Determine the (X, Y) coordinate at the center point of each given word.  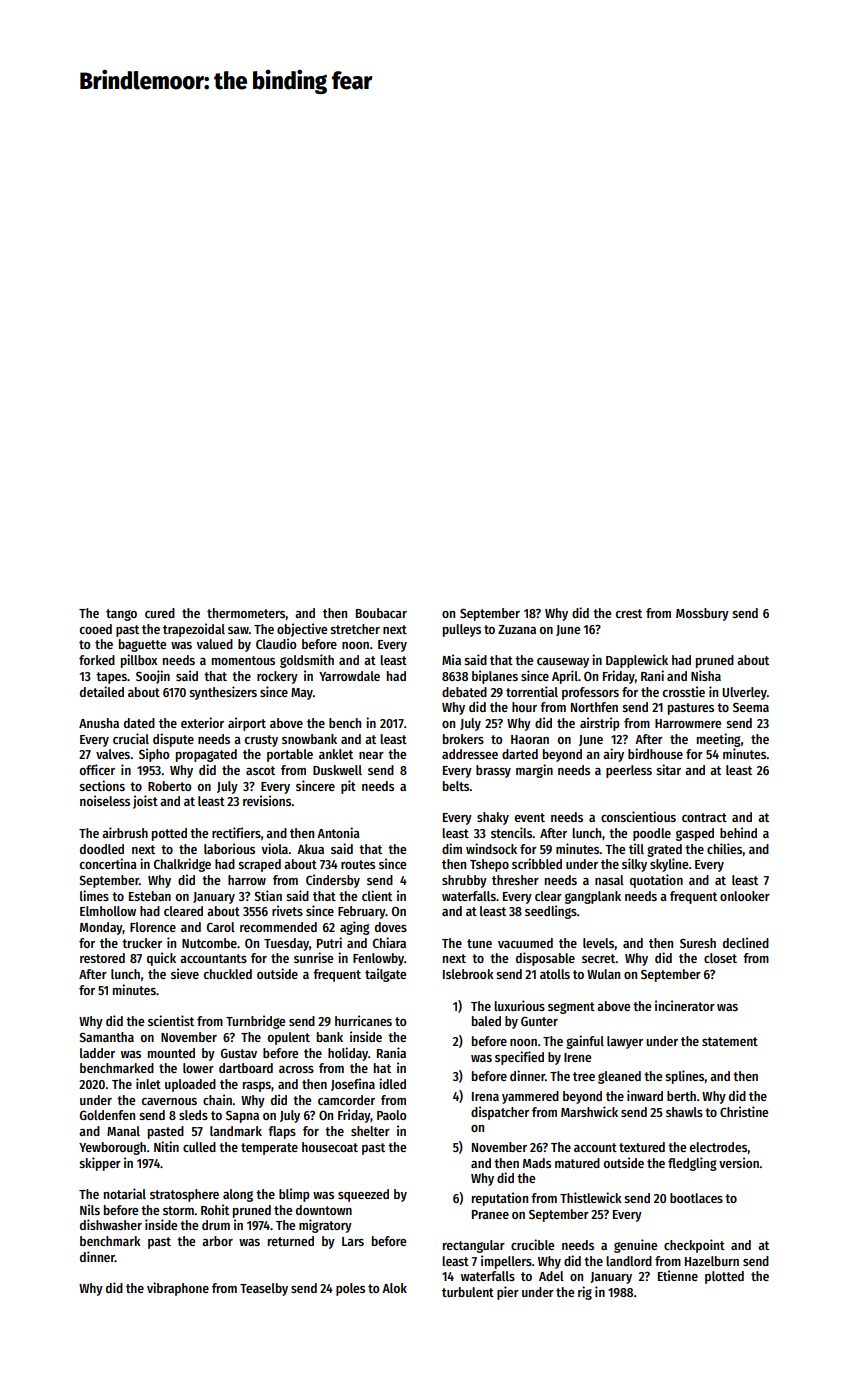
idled (392, 1083)
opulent (289, 1038)
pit (348, 787)
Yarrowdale (349, 676)
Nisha (706, 675)
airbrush (125, 832)
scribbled (537, 863)
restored (102, 958)
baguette (142, 645)
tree (584, 1076)
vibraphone (178, 1289)
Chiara (389, 942)
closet (720, 958)
